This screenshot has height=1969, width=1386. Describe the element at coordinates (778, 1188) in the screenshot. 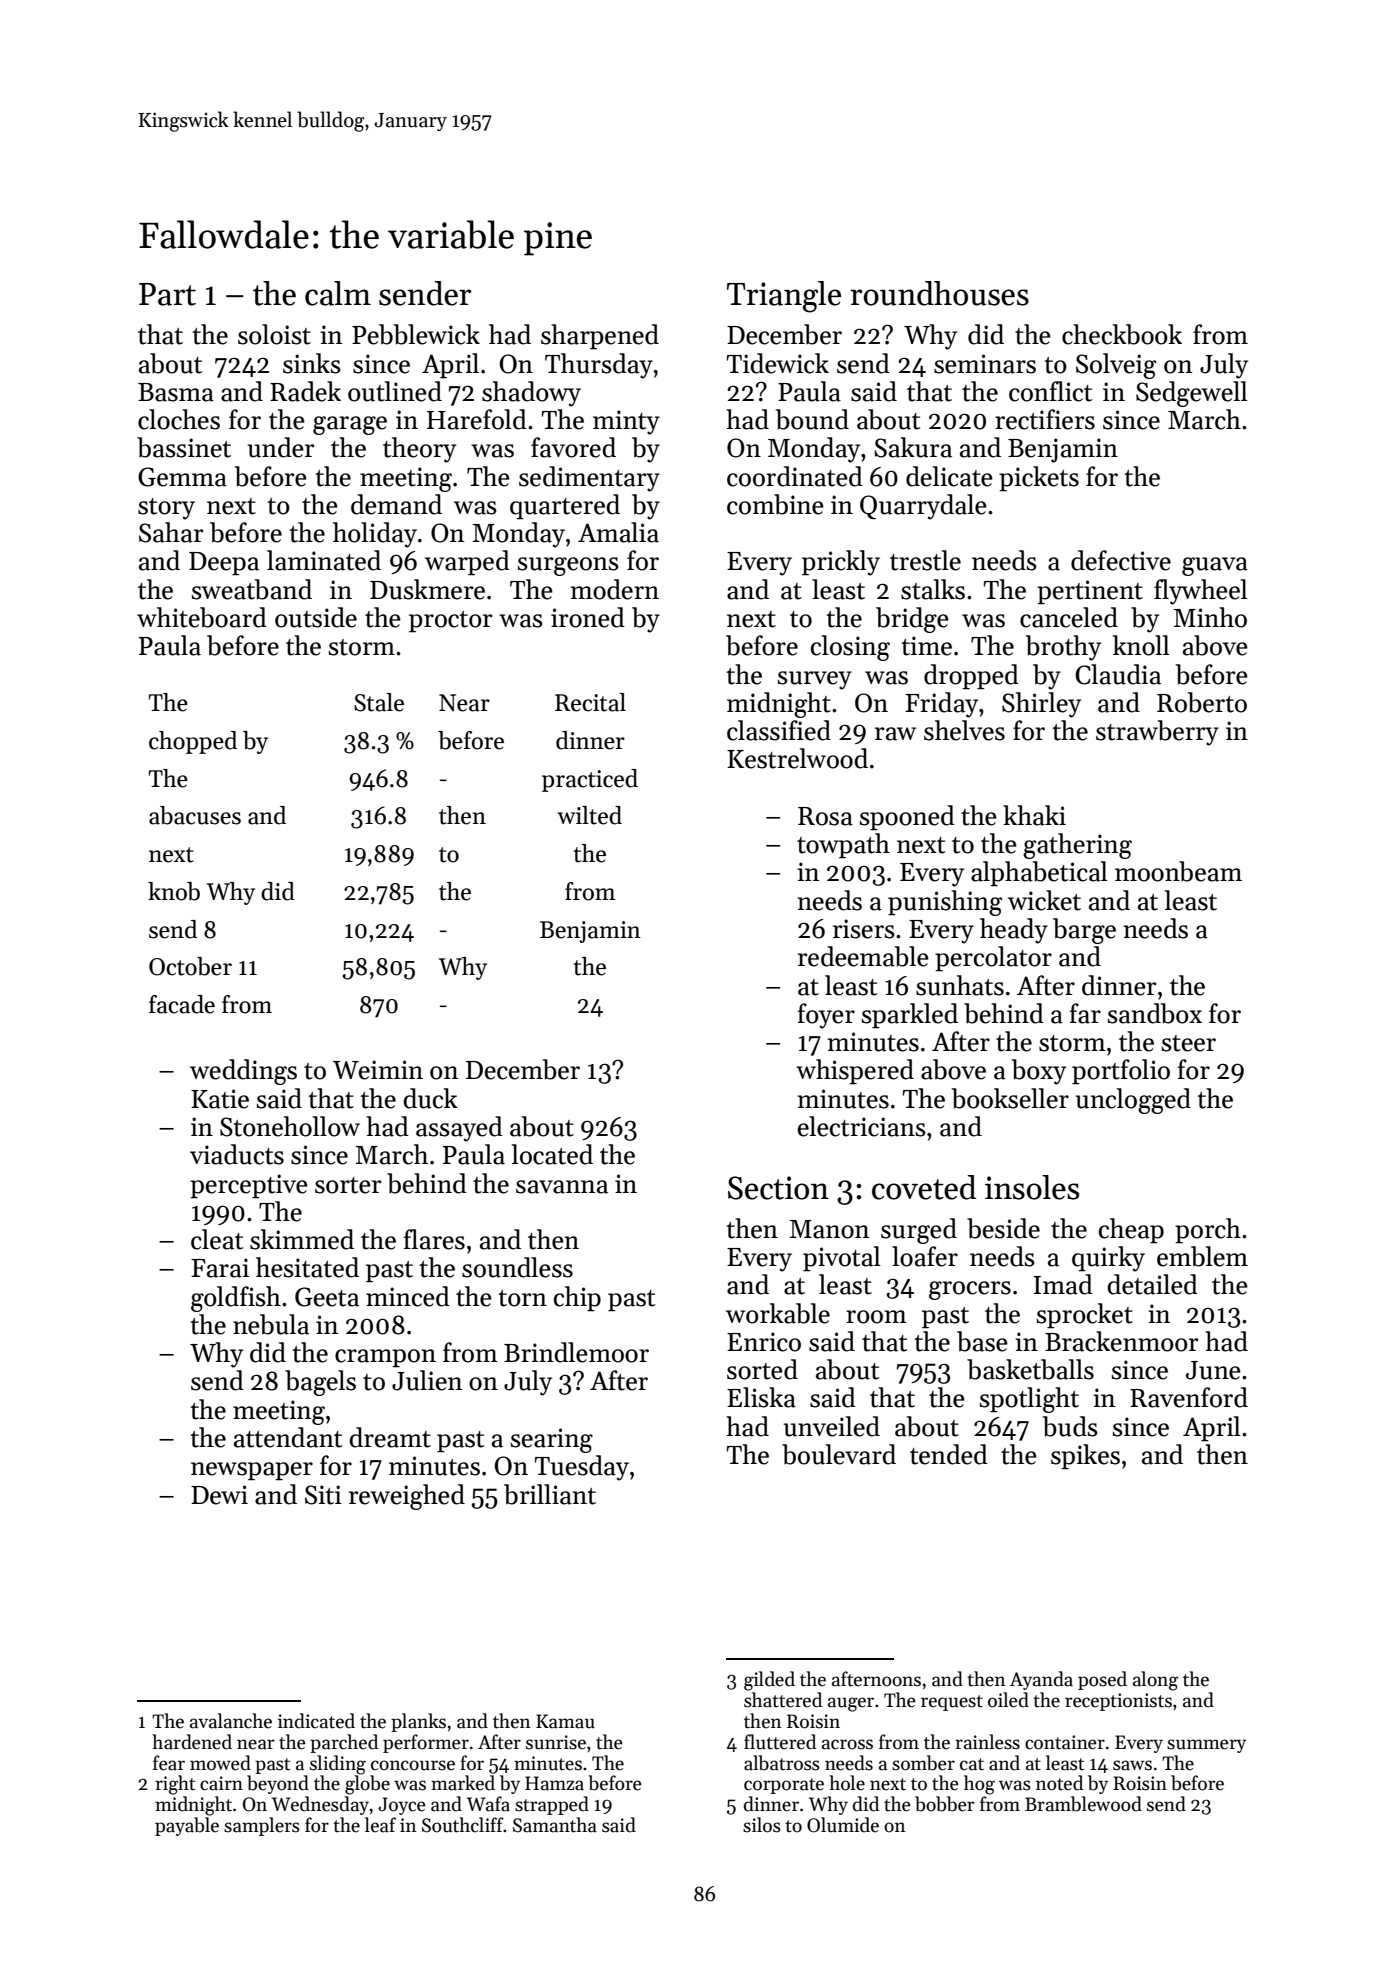

I see `Section` at that location.
